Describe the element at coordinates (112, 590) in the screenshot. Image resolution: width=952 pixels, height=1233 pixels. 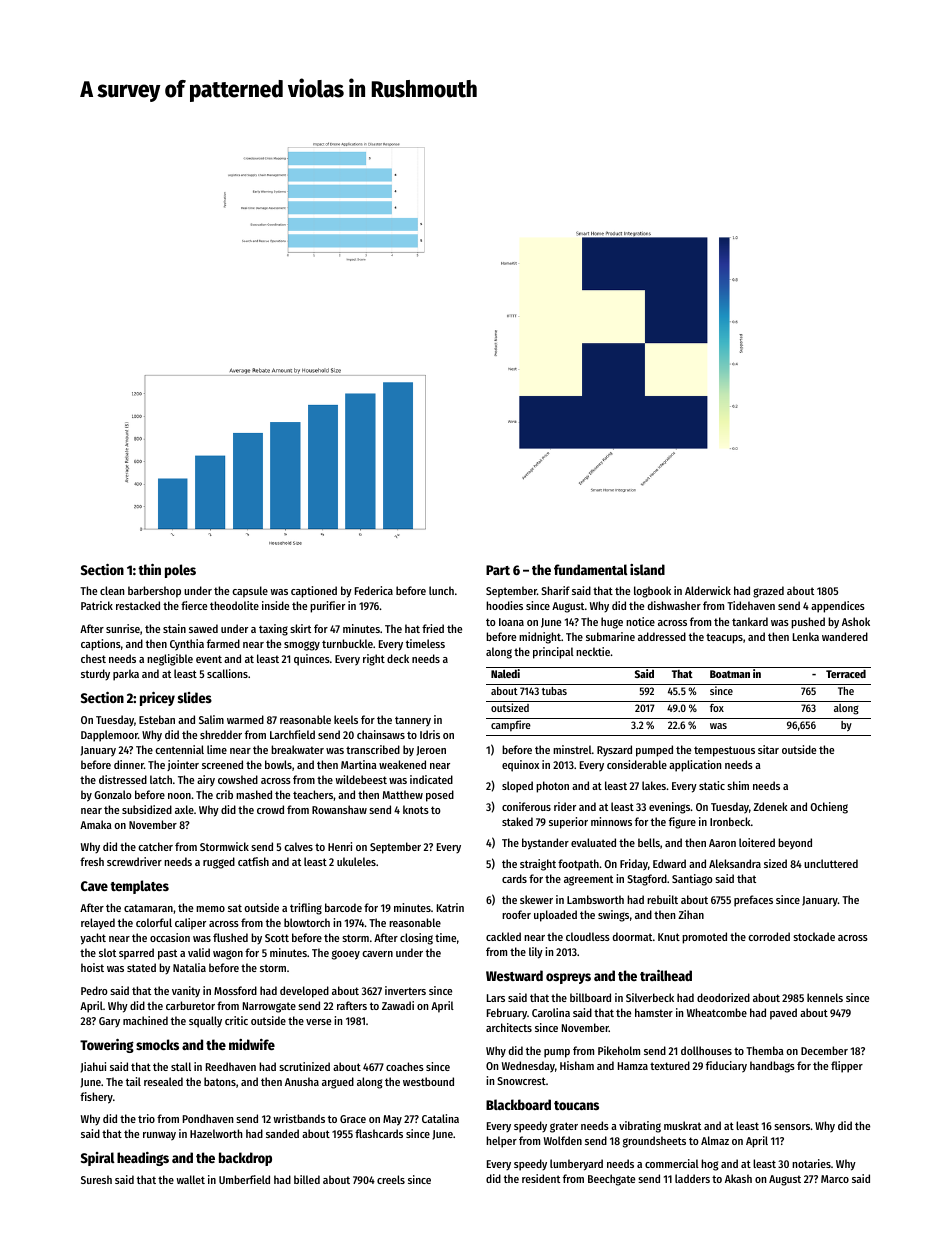
I see `clean` at that location.
